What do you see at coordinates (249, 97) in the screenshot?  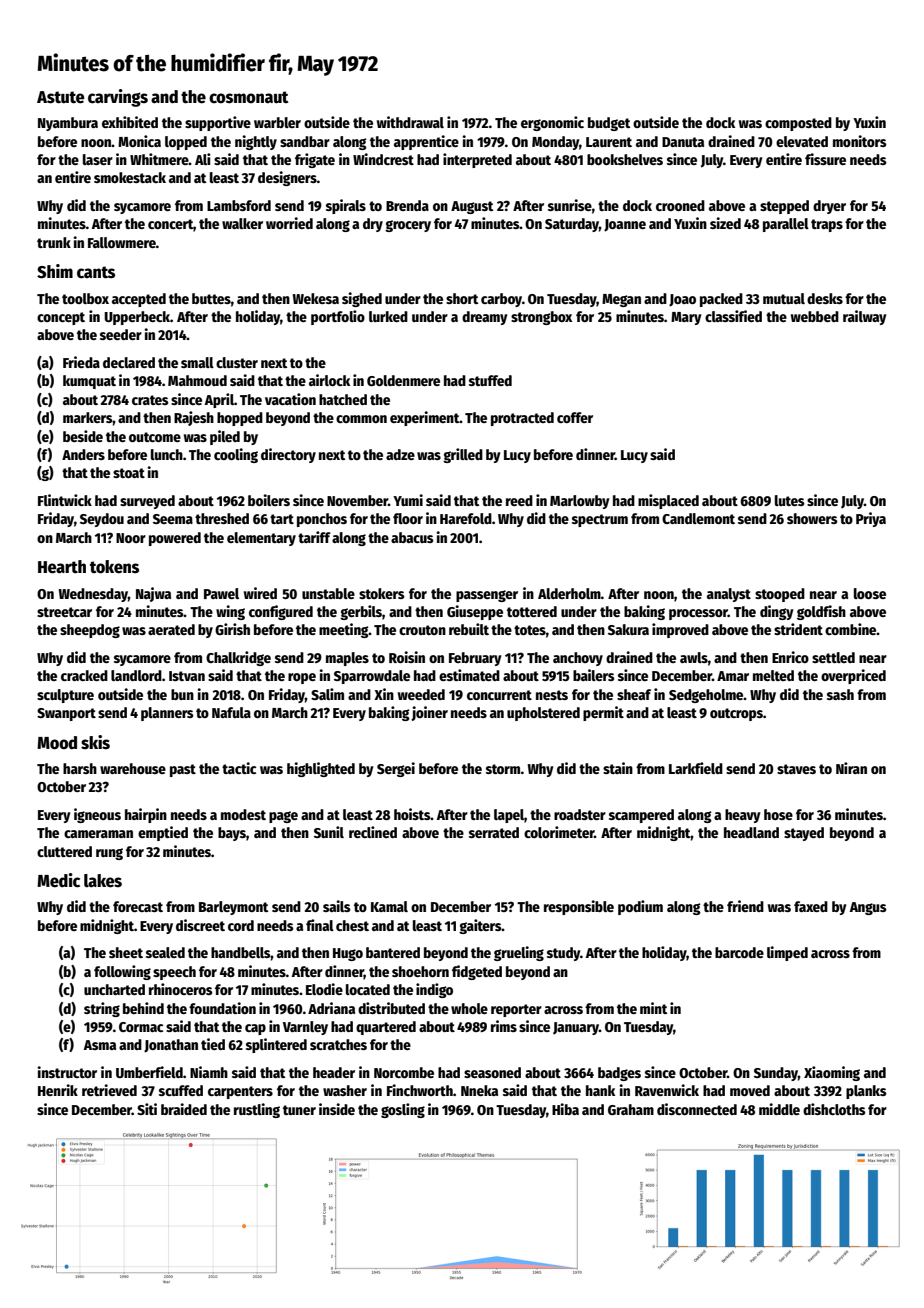 I see `cosmonaut` at bounding box center [249, 97].
